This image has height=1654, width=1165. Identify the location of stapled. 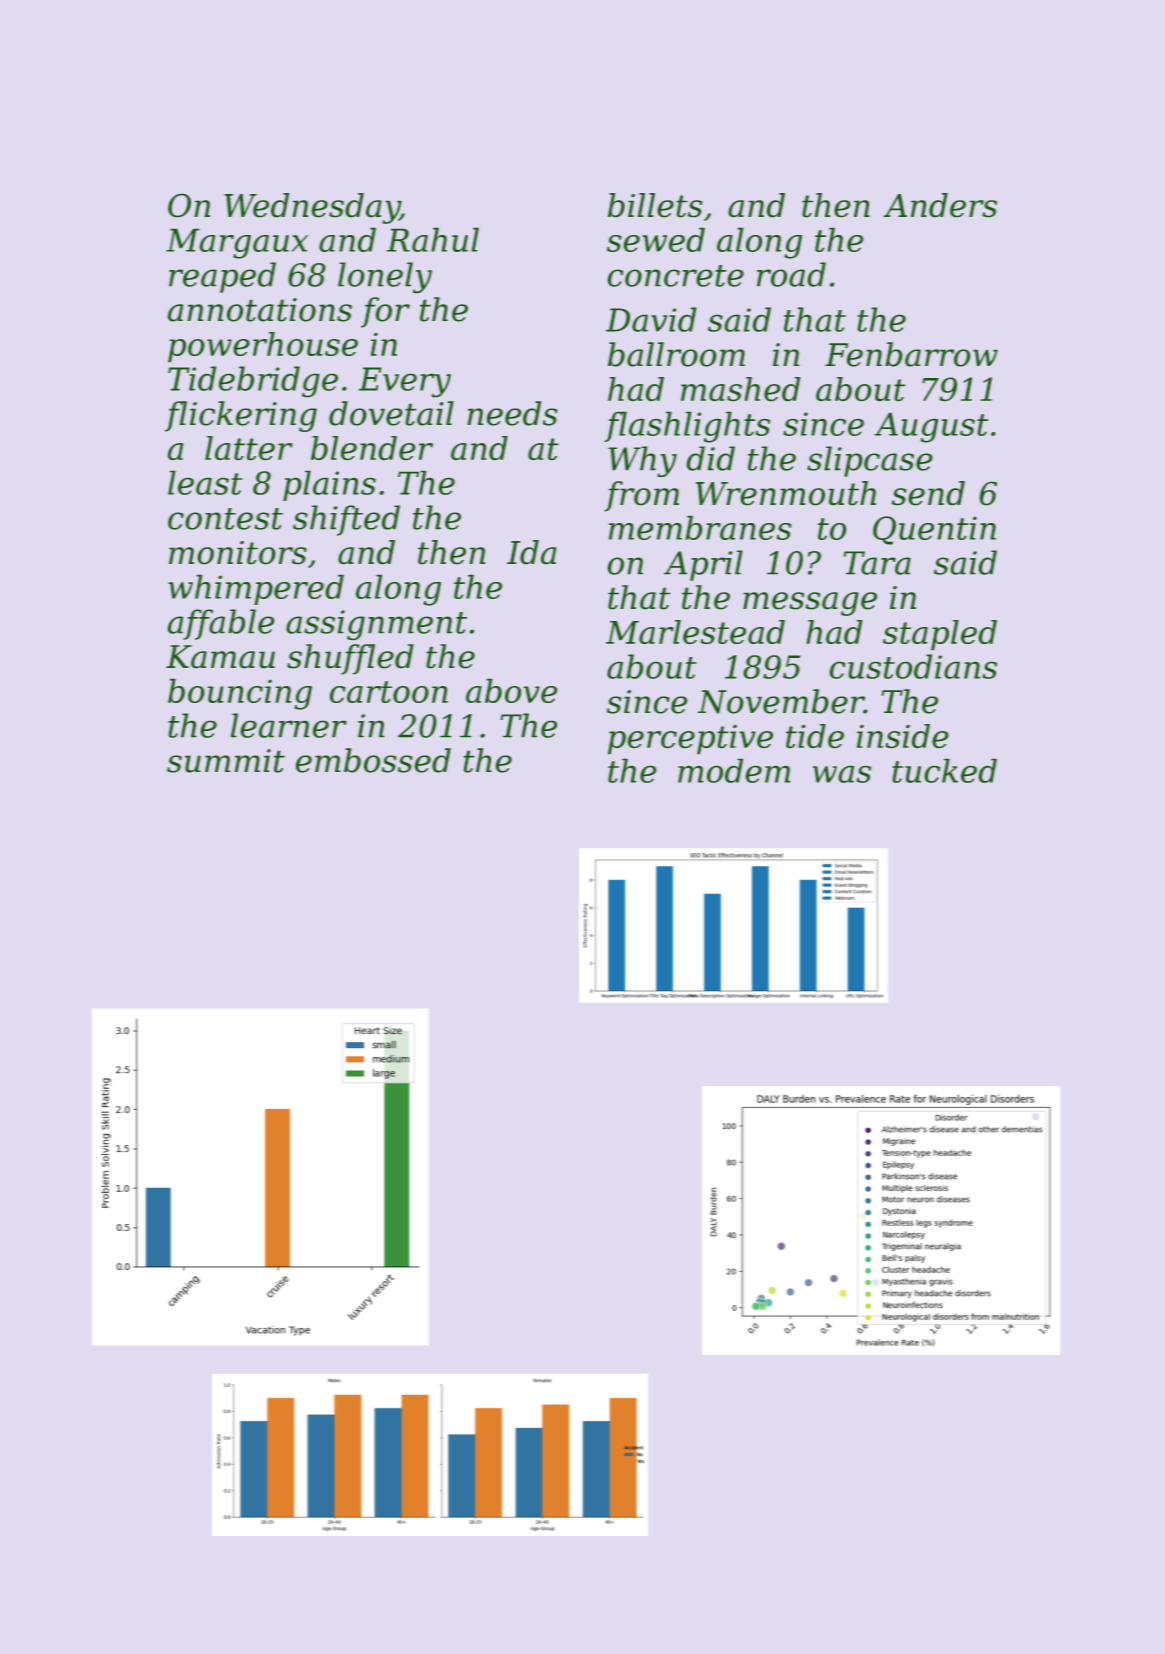
(940, 635).
